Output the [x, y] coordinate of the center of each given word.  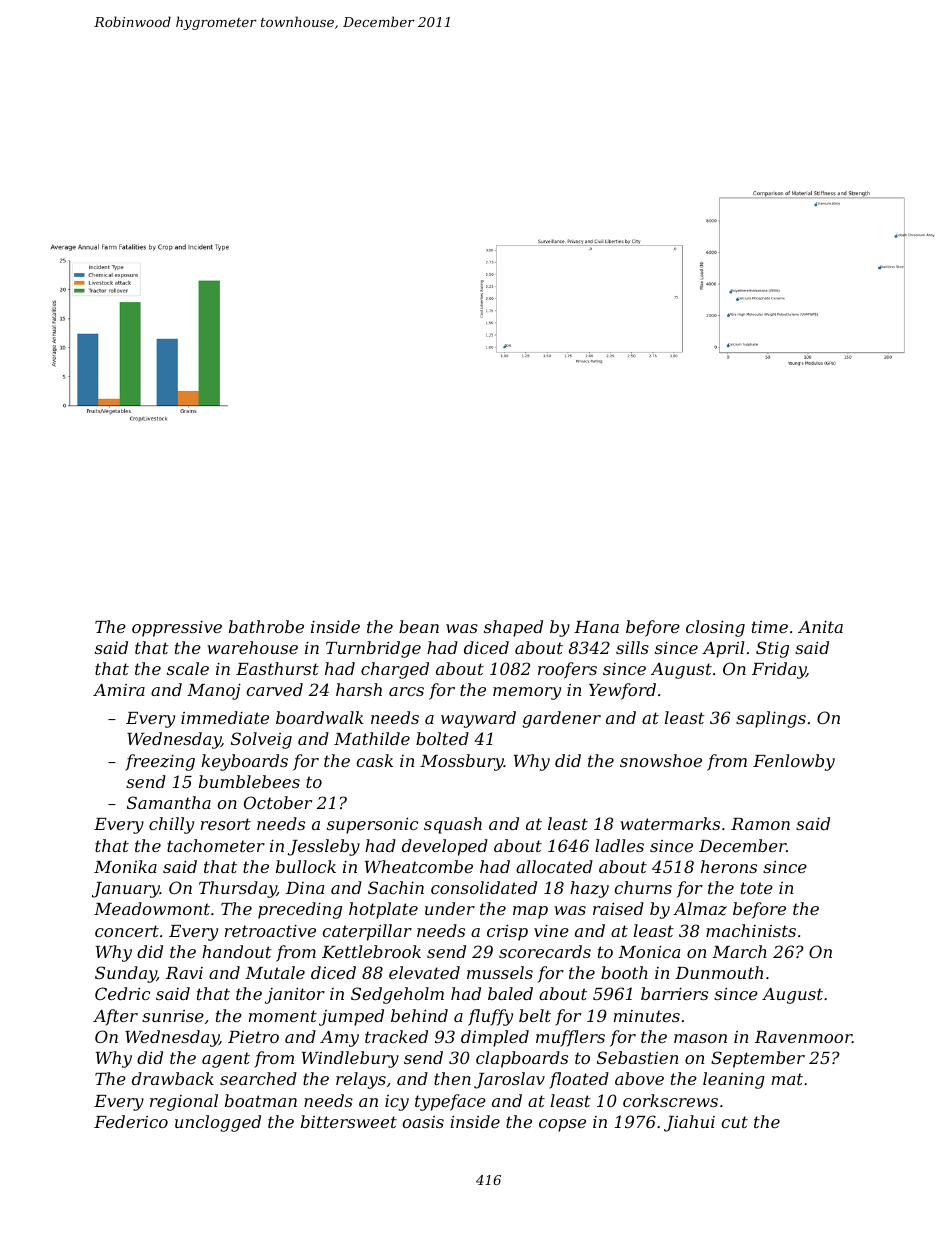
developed [445, 847]
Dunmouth [719, 972]
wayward [478, 719]
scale [188, 668]
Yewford [622, 691]
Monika [125, 866]
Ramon [760, 824]
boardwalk [320, 717]
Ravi [184, 973]
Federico [131, 1121]
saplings [771, 719]
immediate [225, 717]
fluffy [490, 1017]
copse [562, 1125]
